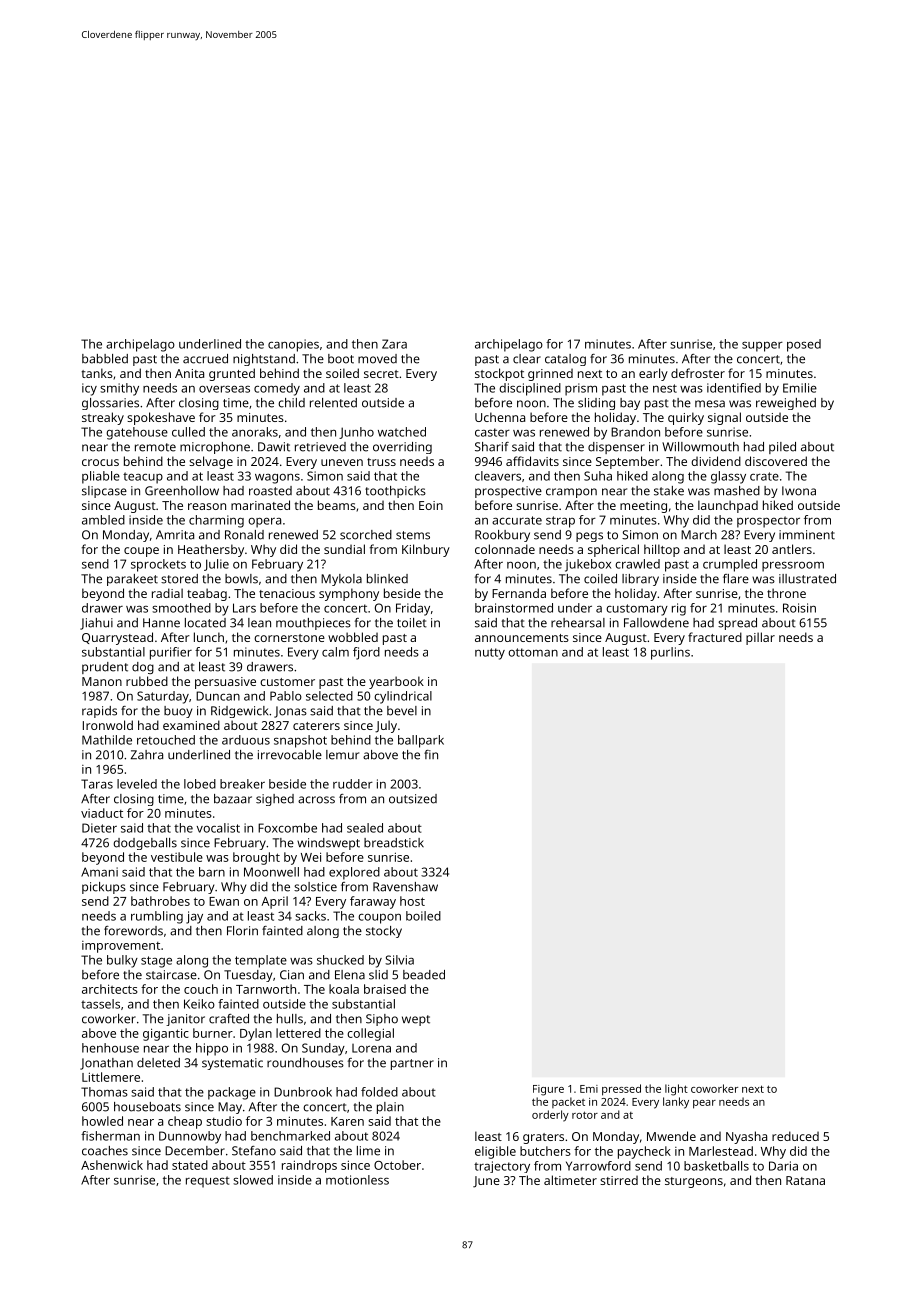 The height and width of the screenshot is (1308, 924). What do you see at coordinates (565, 360) in the screenshot?
I see `catalog` at bounding box center [565, 360].
